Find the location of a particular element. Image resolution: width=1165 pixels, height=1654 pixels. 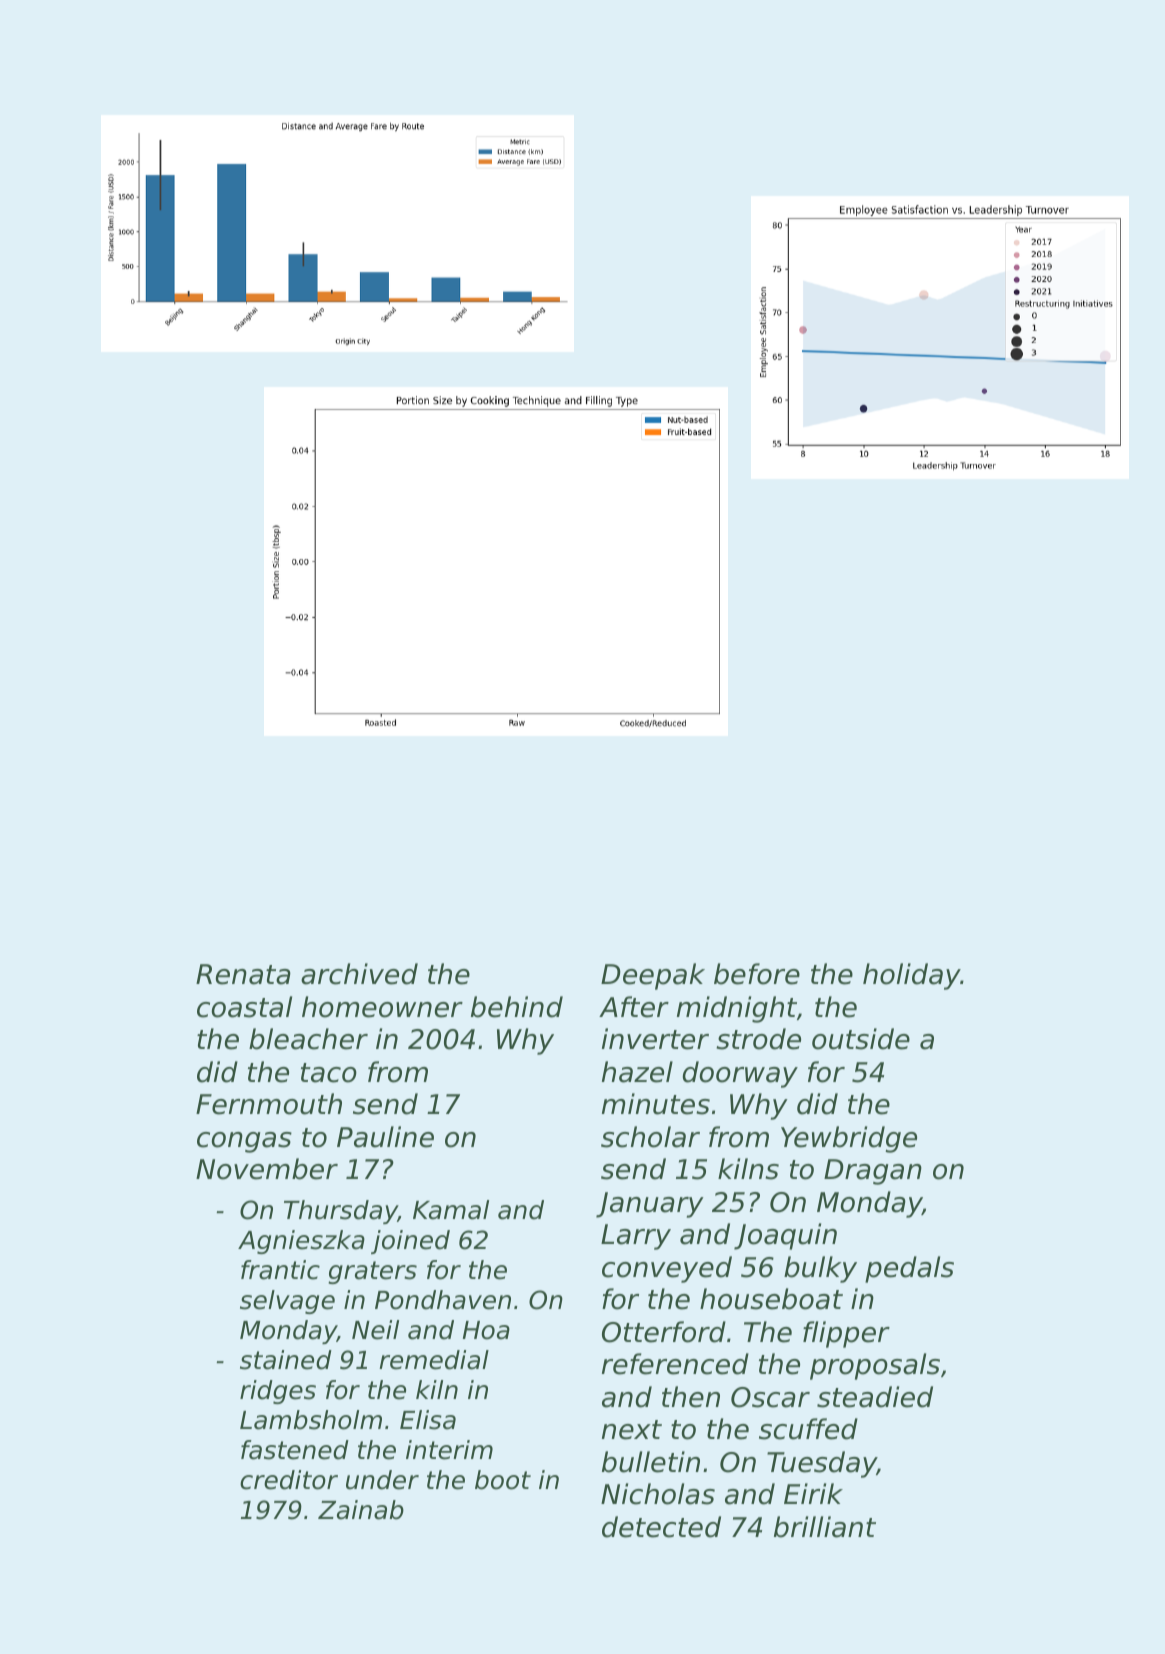

outside is located at coordinates (861, 1039).
